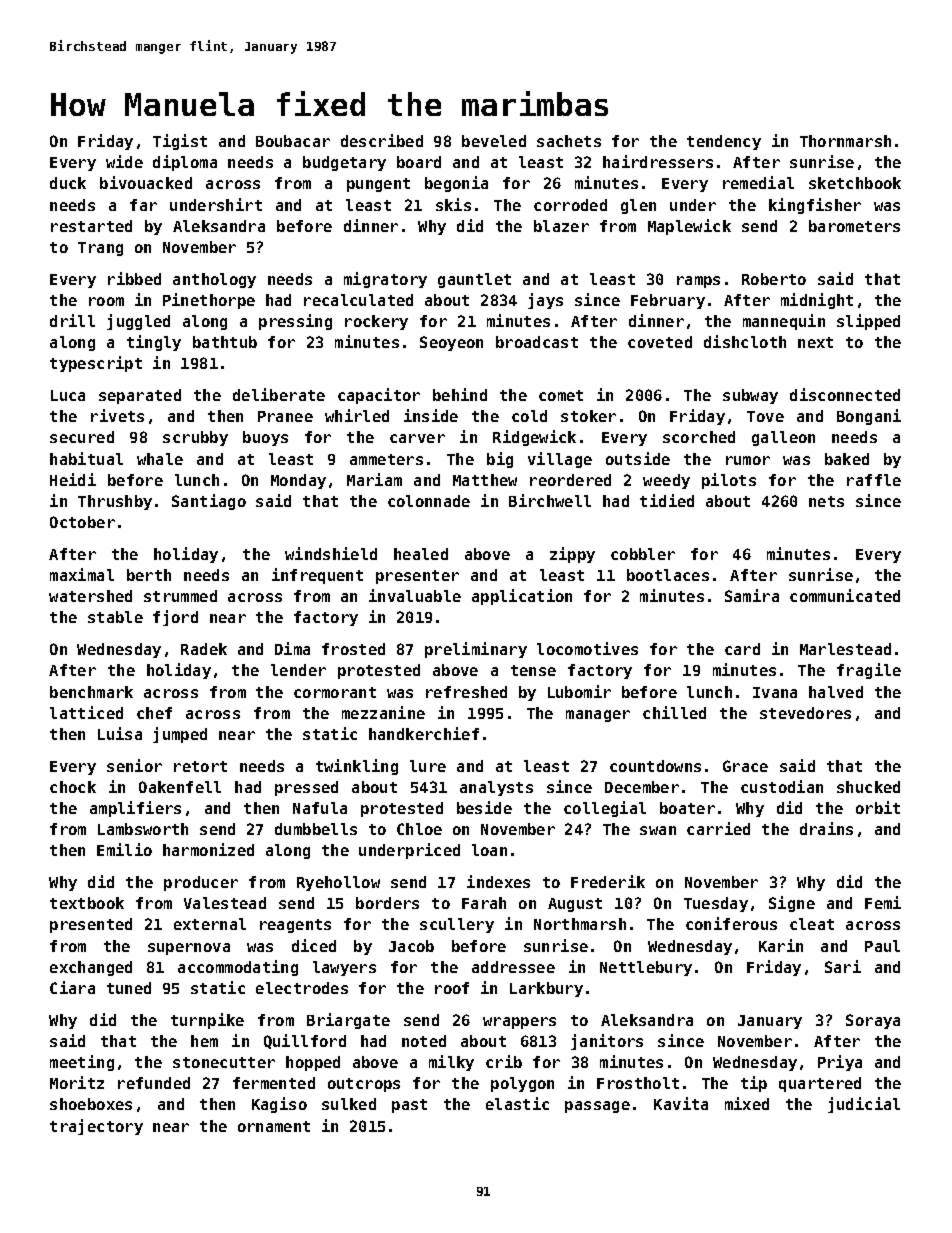  What do you see at coordinates (561, 226) in the screenshot?
I see `blazer` at bounding box center [561, 226].
